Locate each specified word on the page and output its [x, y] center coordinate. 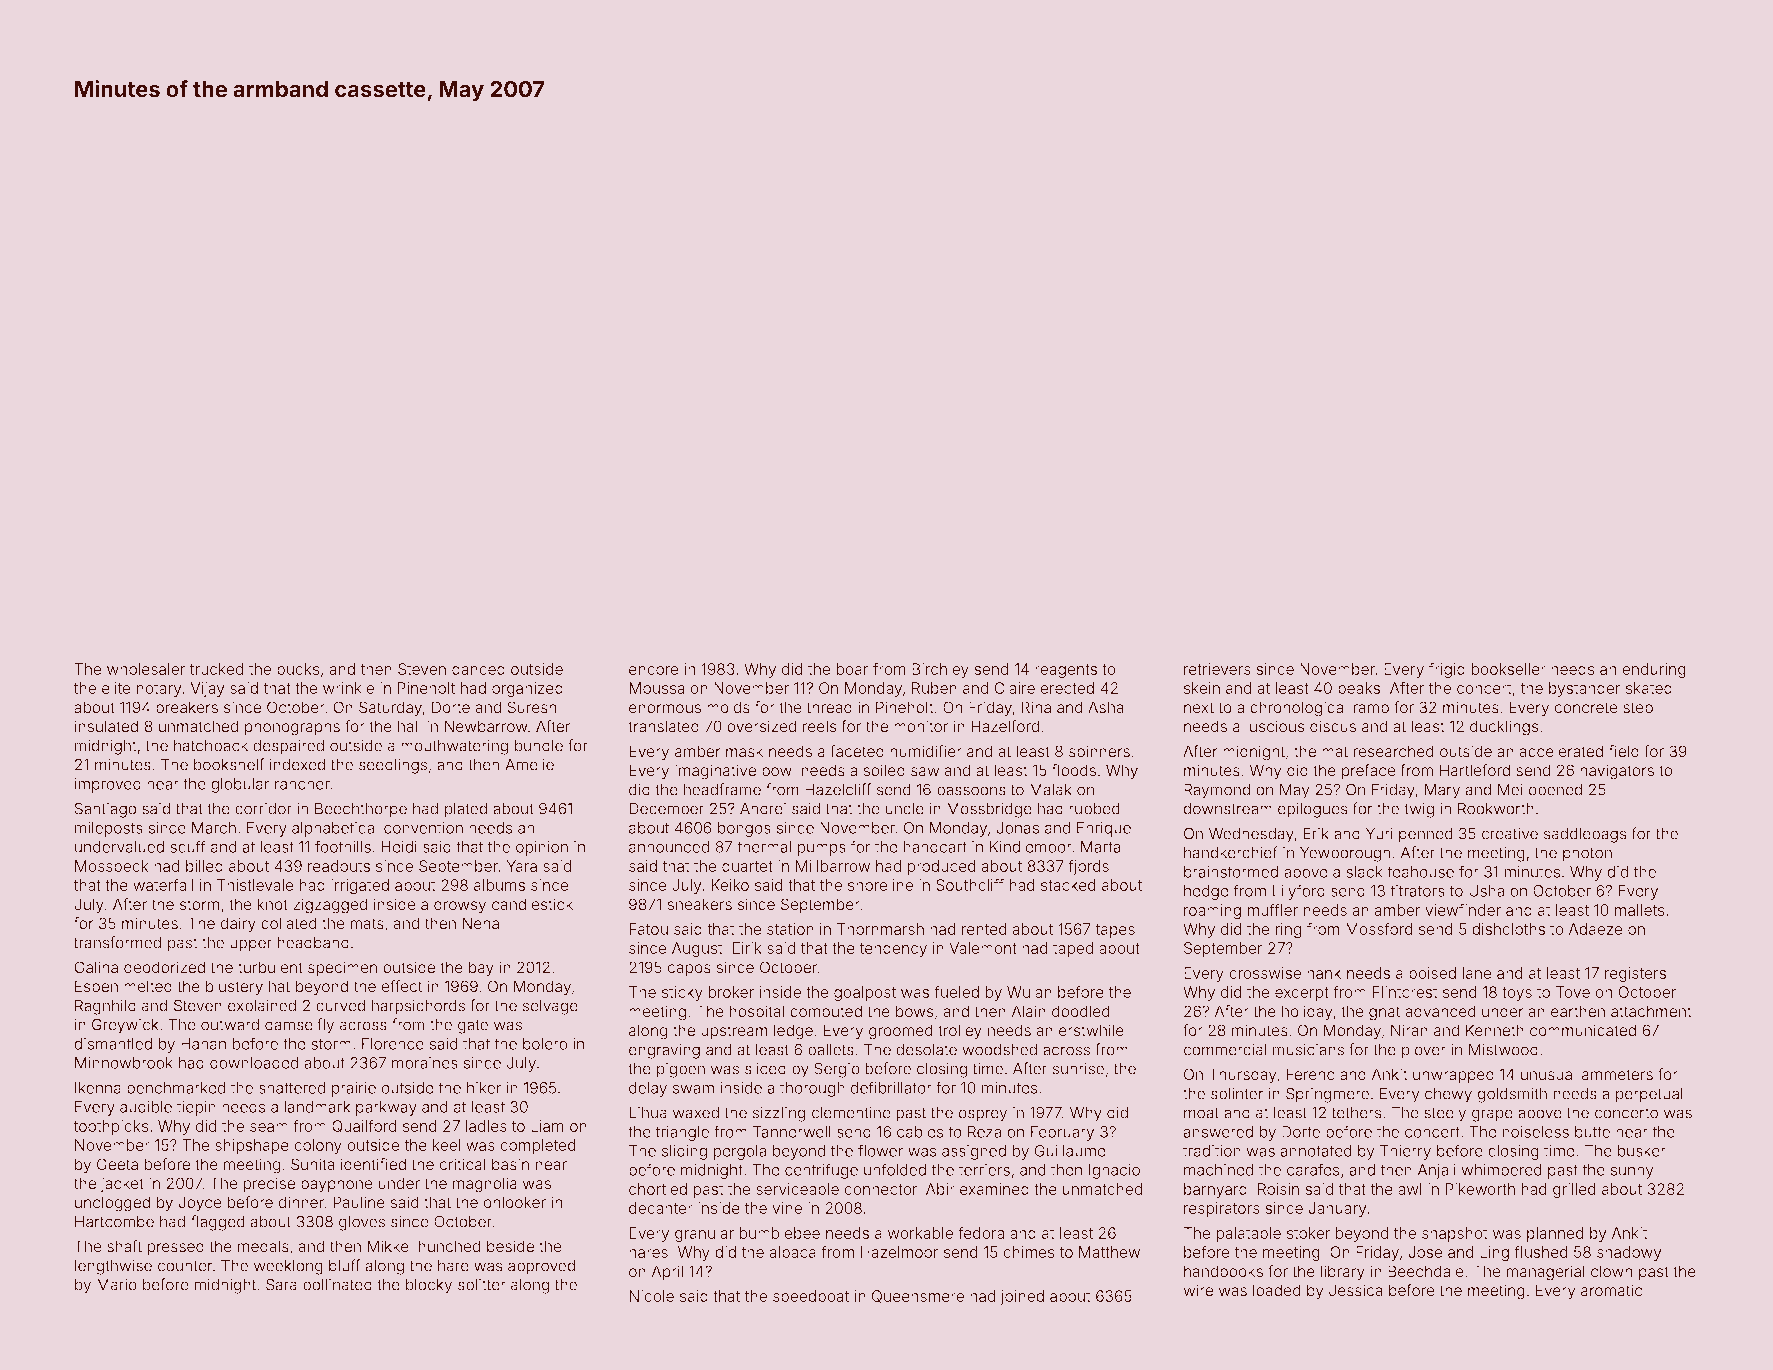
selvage [550, 1007]
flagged [218, 1223]
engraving [664, 1051]
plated [466, 810]
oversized [761, 726]
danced [478, 669]
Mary [1442, 791]
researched [1393, 751]
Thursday [1242, 1076]
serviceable [797, 1189]
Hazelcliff [838, 789]
